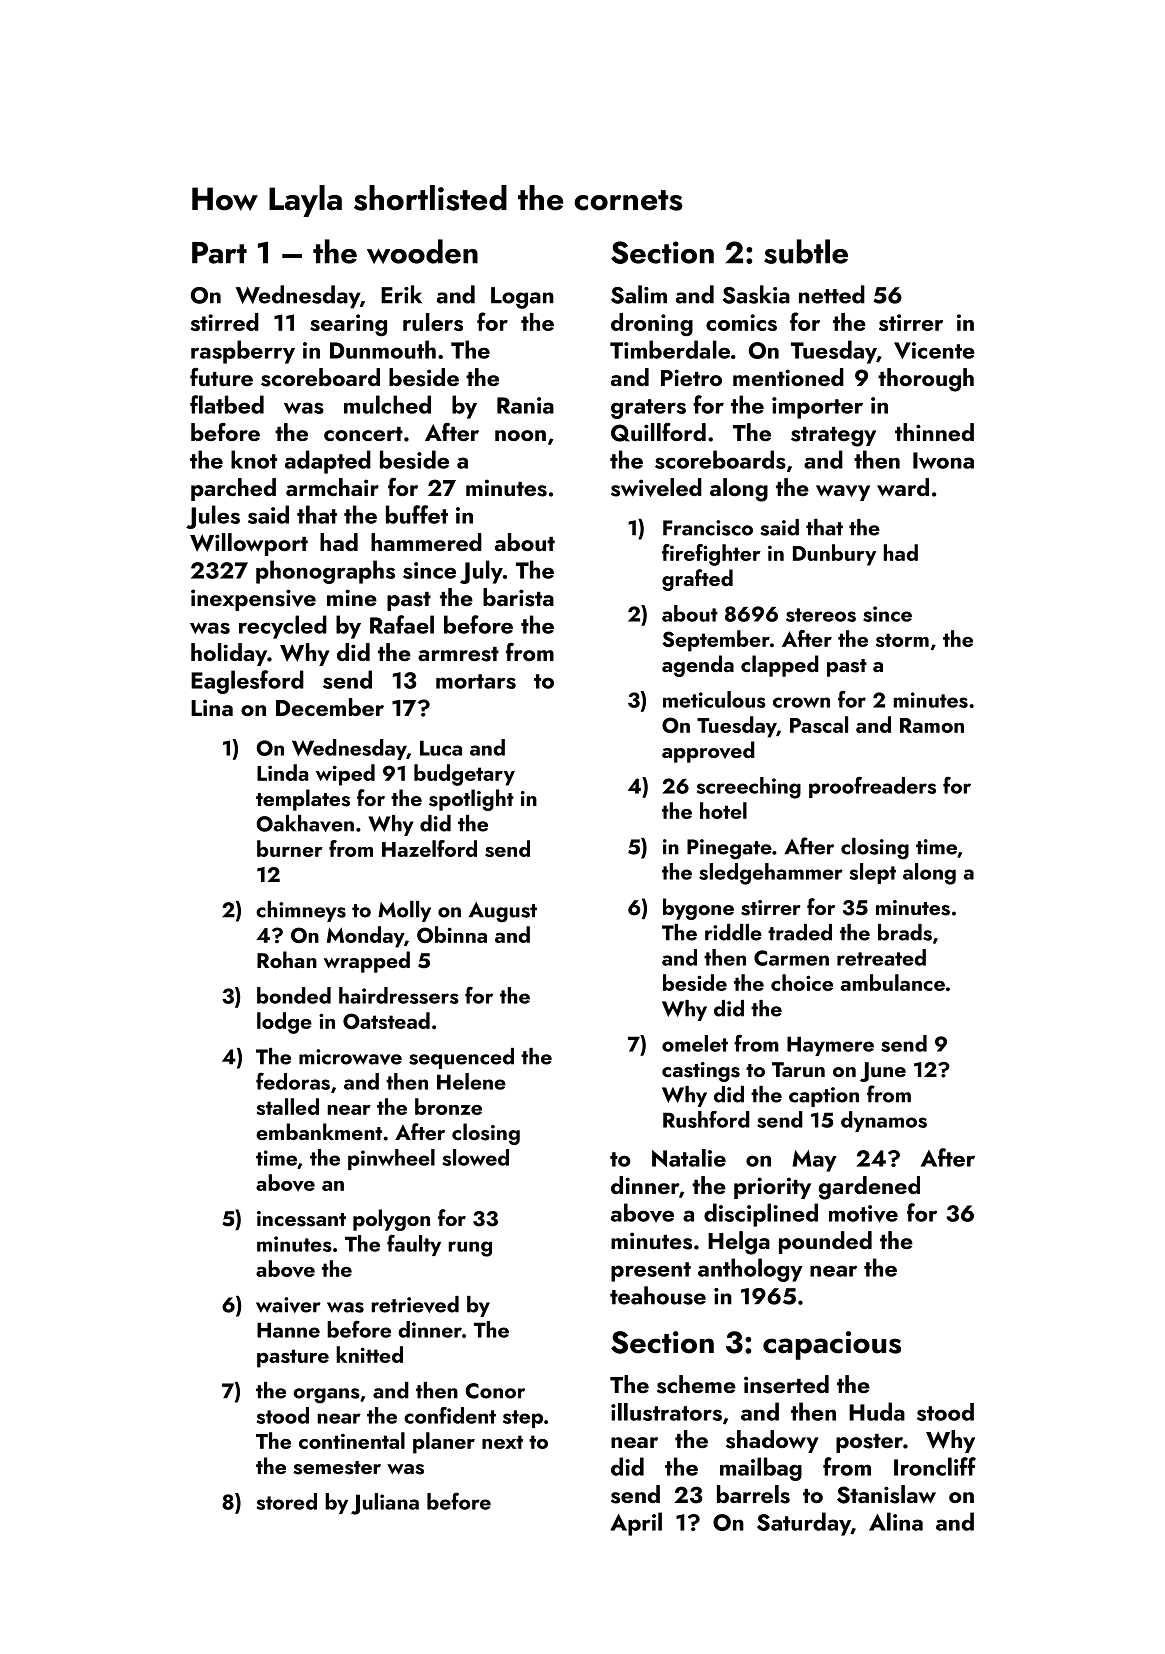  What do you see at coordinates (636, 1524) in the image?
I see `April` at bounding box center [636, 1524].
